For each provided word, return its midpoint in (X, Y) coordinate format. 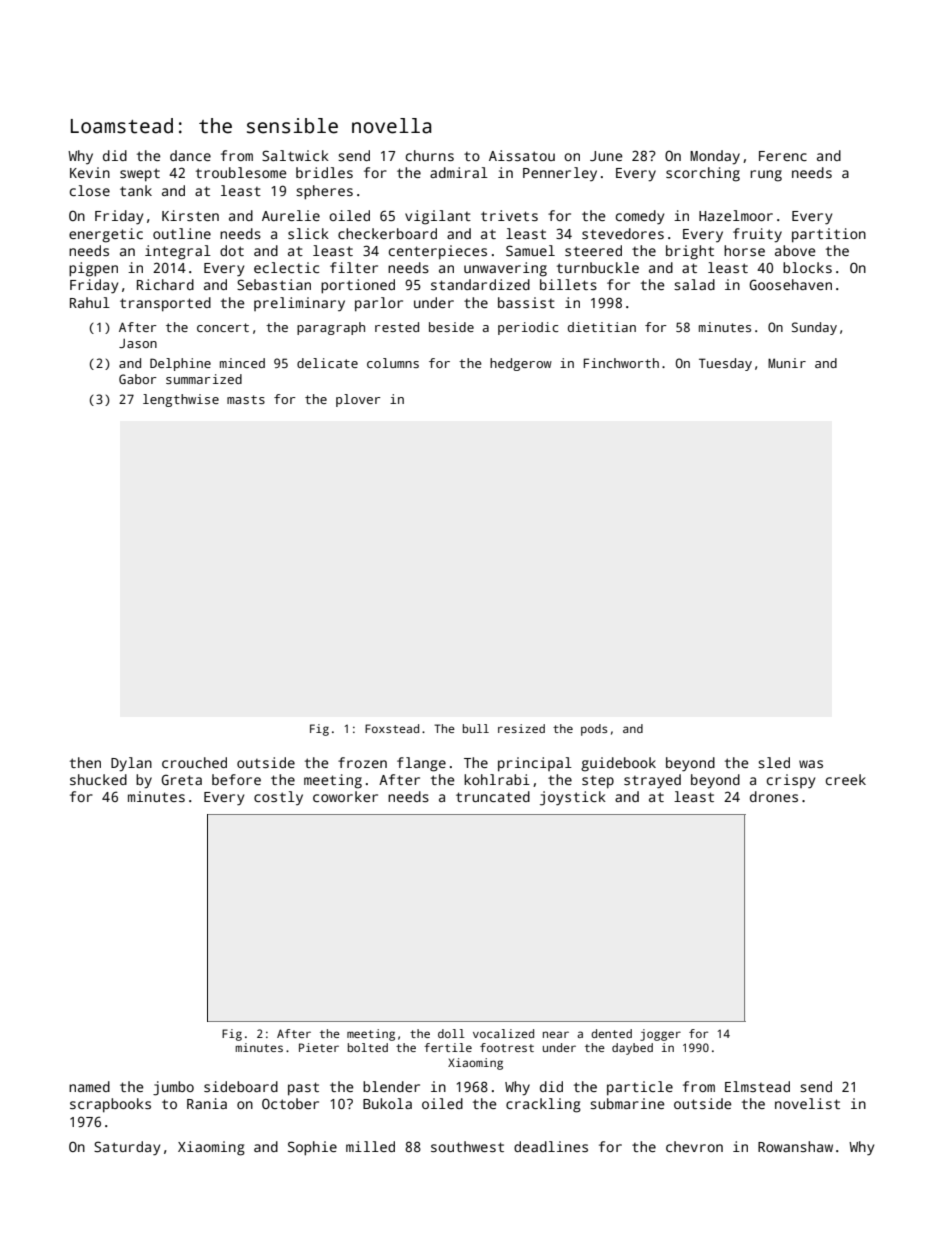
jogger (660, 1035)
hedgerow (521, 364)
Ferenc (783, 156)
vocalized (503, 1033)
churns (430, 155)
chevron (694, 1146)
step (598, 782)
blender (391, 1086)
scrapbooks (110, 1105)
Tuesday (725, 364)
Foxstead (392, 728)
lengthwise (181, 400)
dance (190, 155)
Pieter (319, 1047)
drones (774, 796)
